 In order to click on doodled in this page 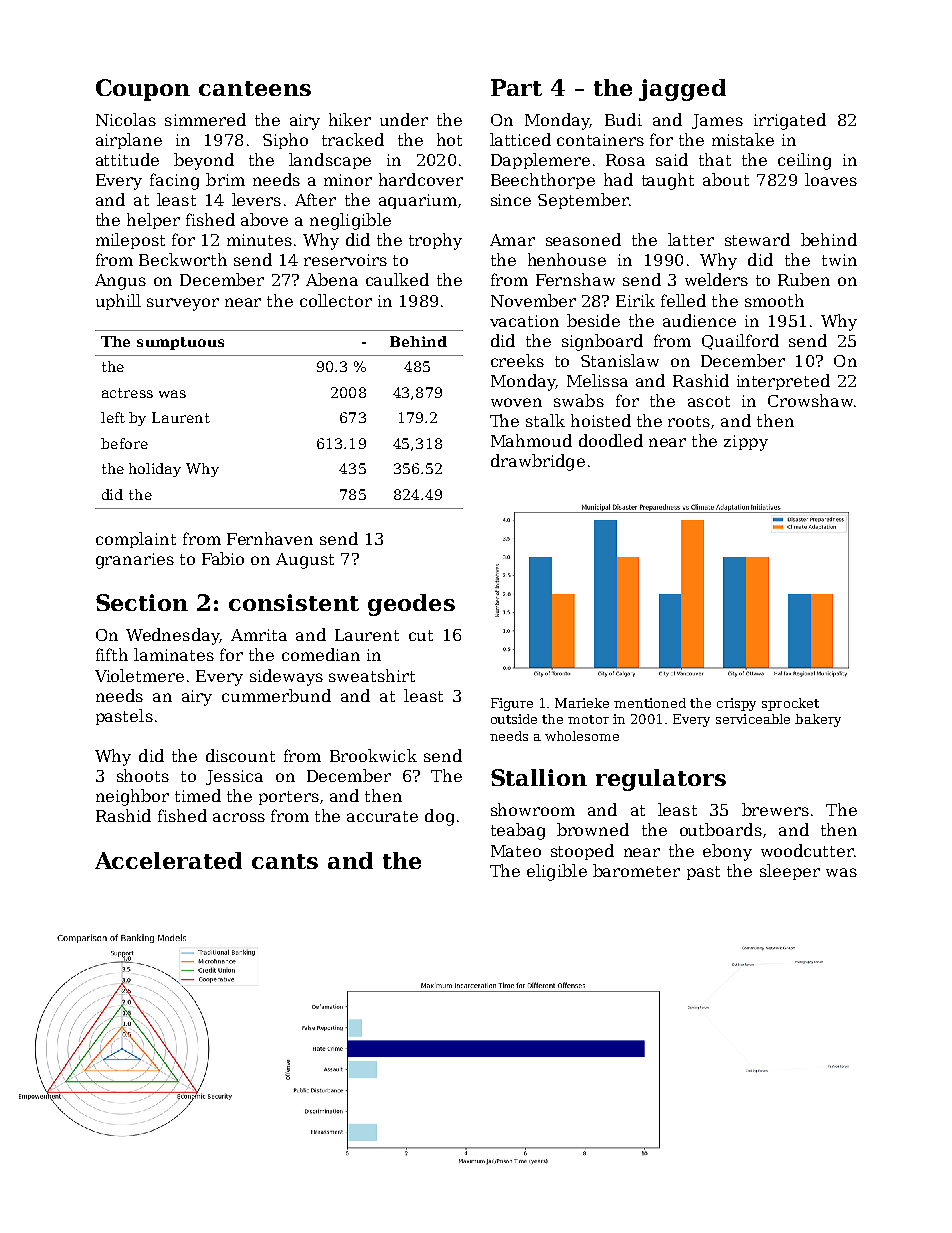, I will do `click(611, 440)`.
